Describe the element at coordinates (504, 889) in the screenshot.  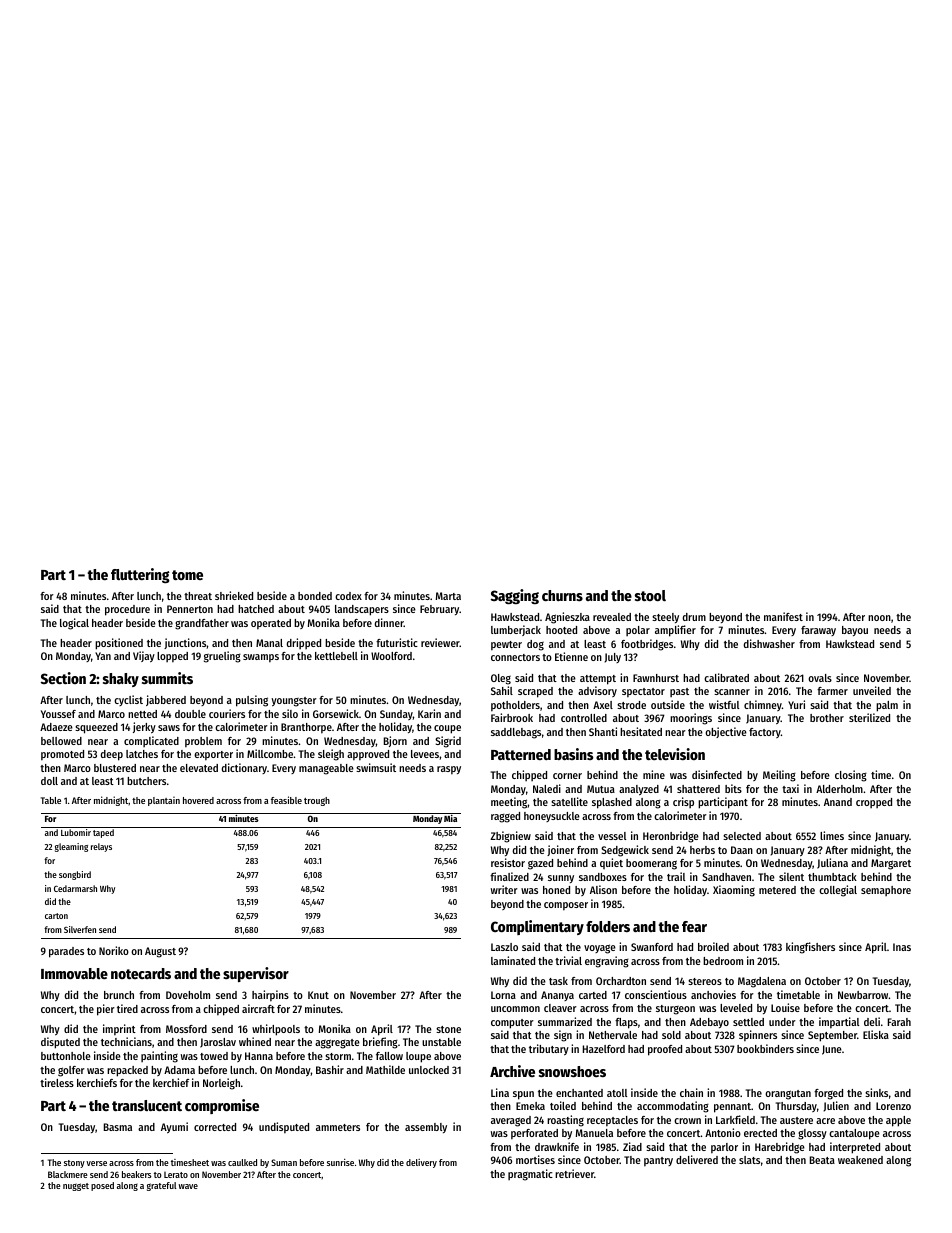
I see `writer` at that location.
